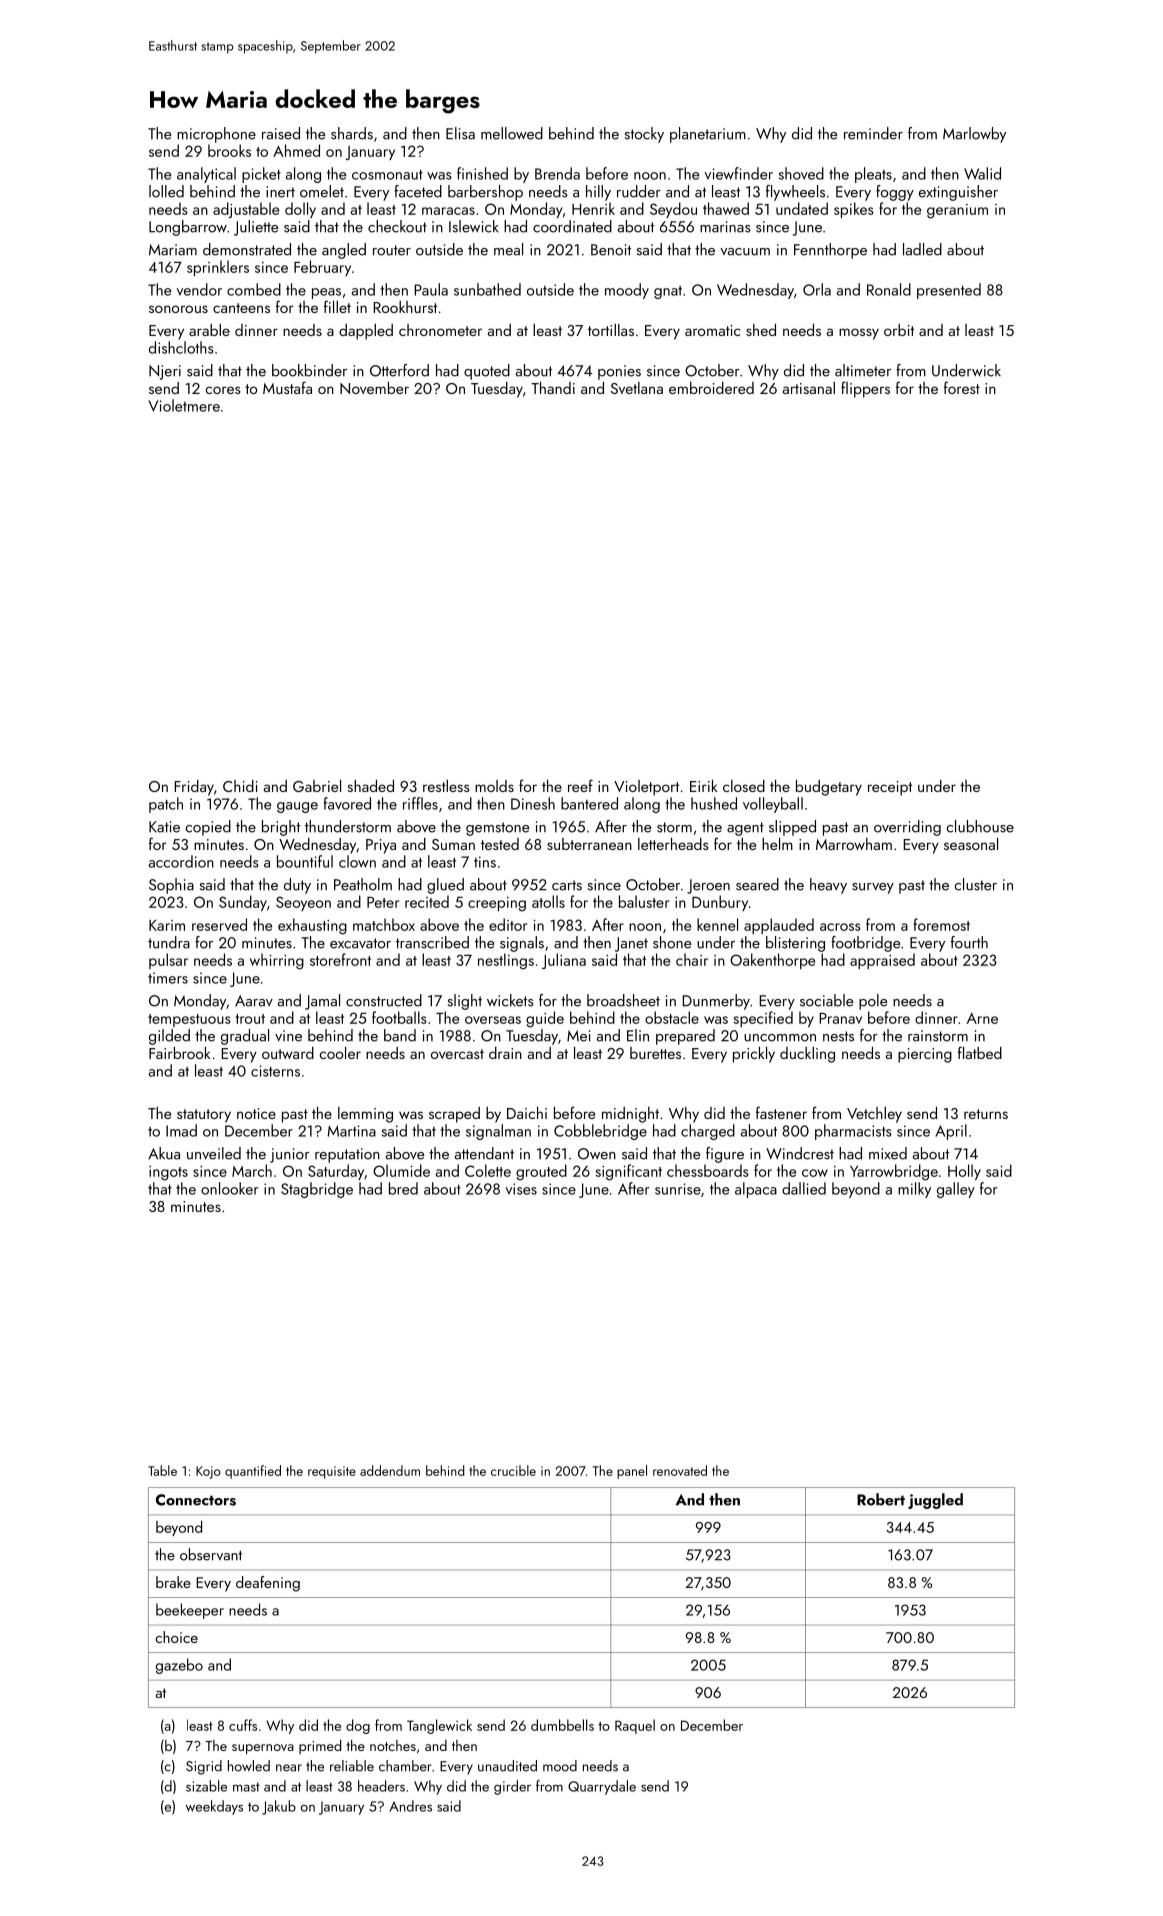  Describe the element at coordinates (521, 1189) in the screenshot. I see `vises` at that location.
